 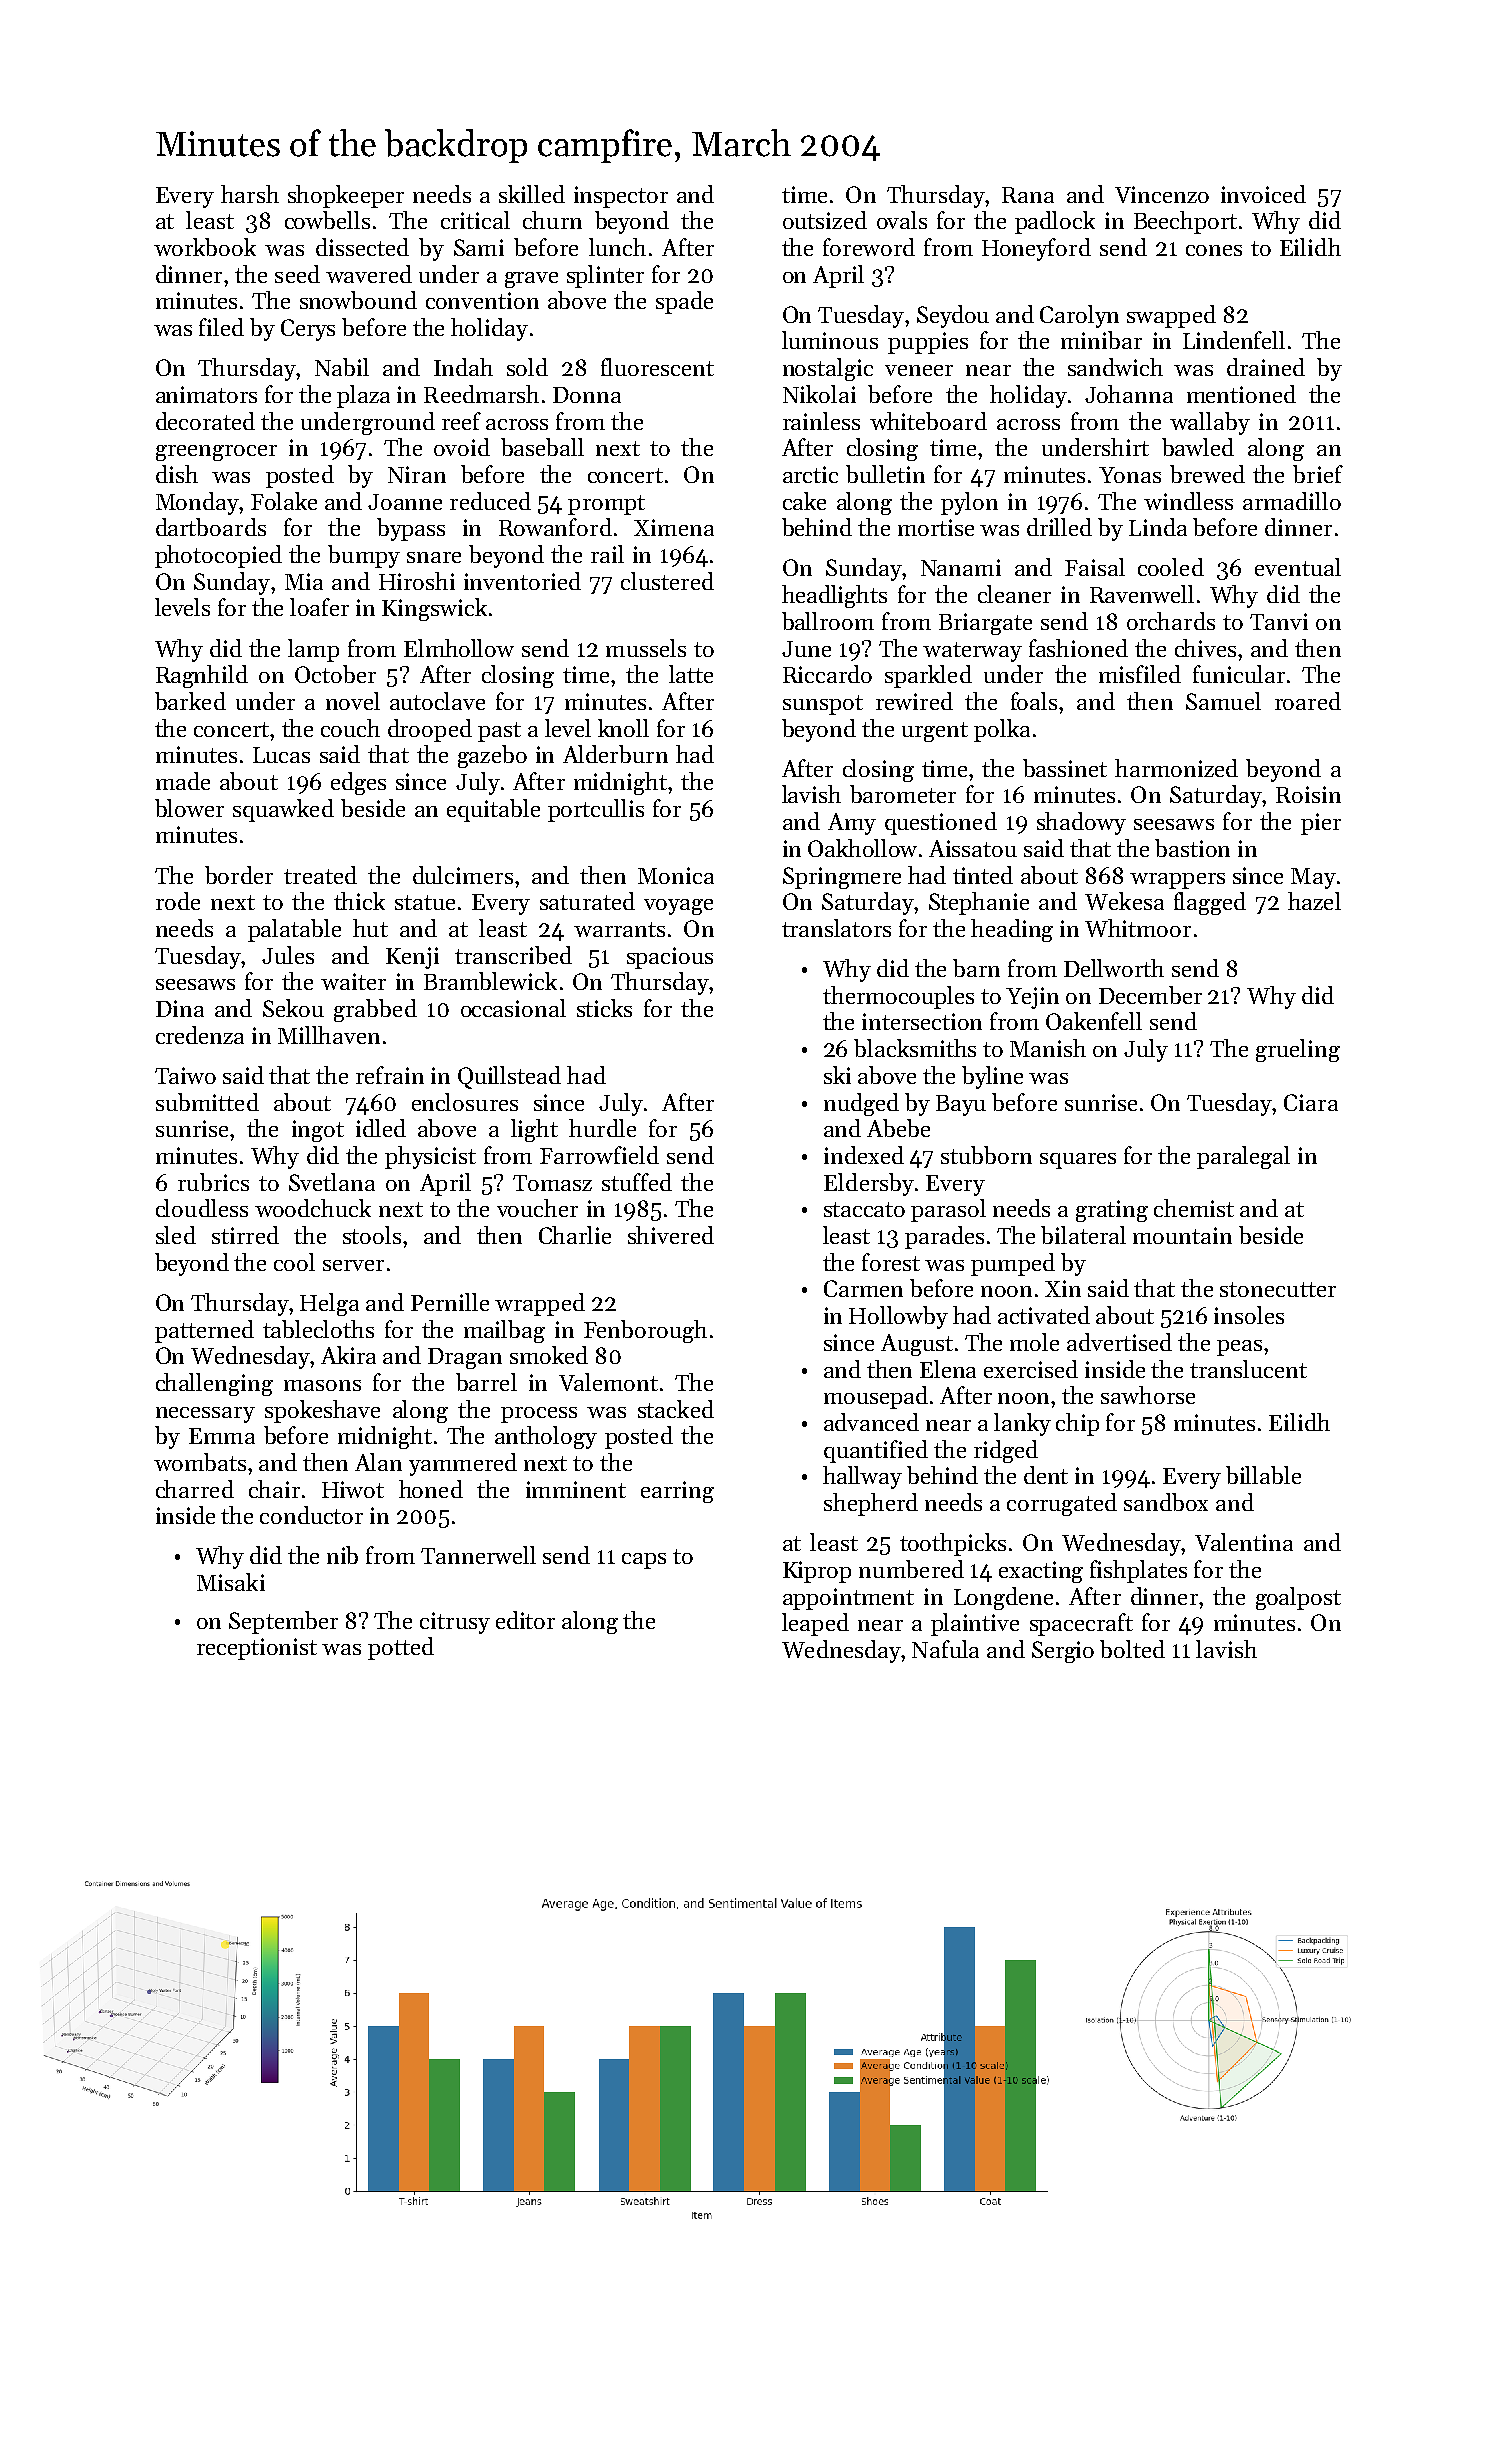 What do you see at coordinates (602, 1128) in the screenshot?
I see `hurdle` at bounding box center [602, 1128].
